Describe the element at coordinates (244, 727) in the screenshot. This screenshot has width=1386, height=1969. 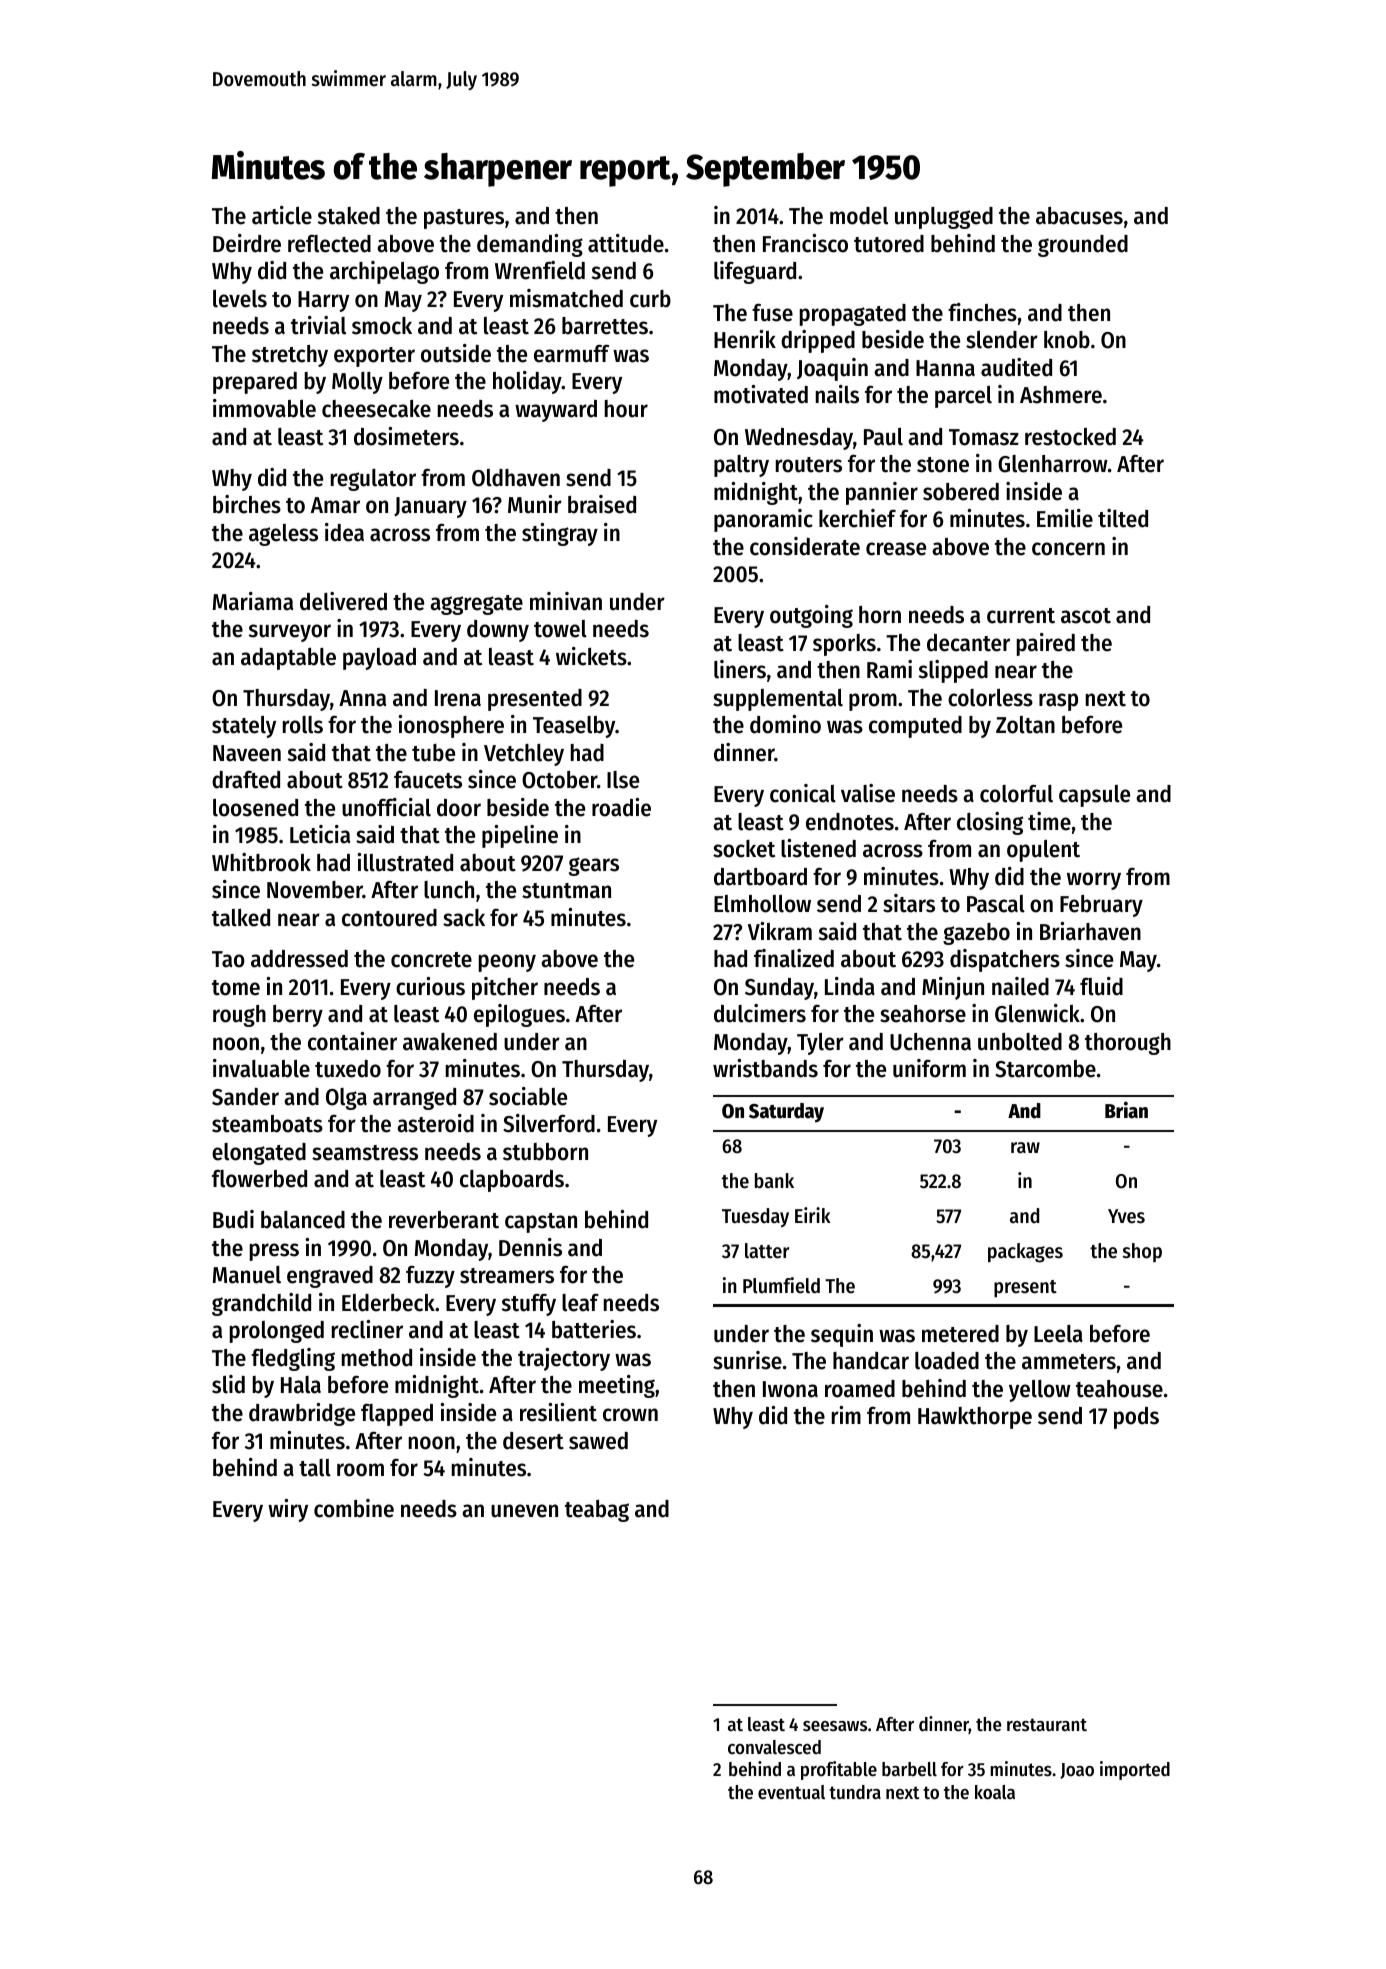
I see `stately` at that location.
